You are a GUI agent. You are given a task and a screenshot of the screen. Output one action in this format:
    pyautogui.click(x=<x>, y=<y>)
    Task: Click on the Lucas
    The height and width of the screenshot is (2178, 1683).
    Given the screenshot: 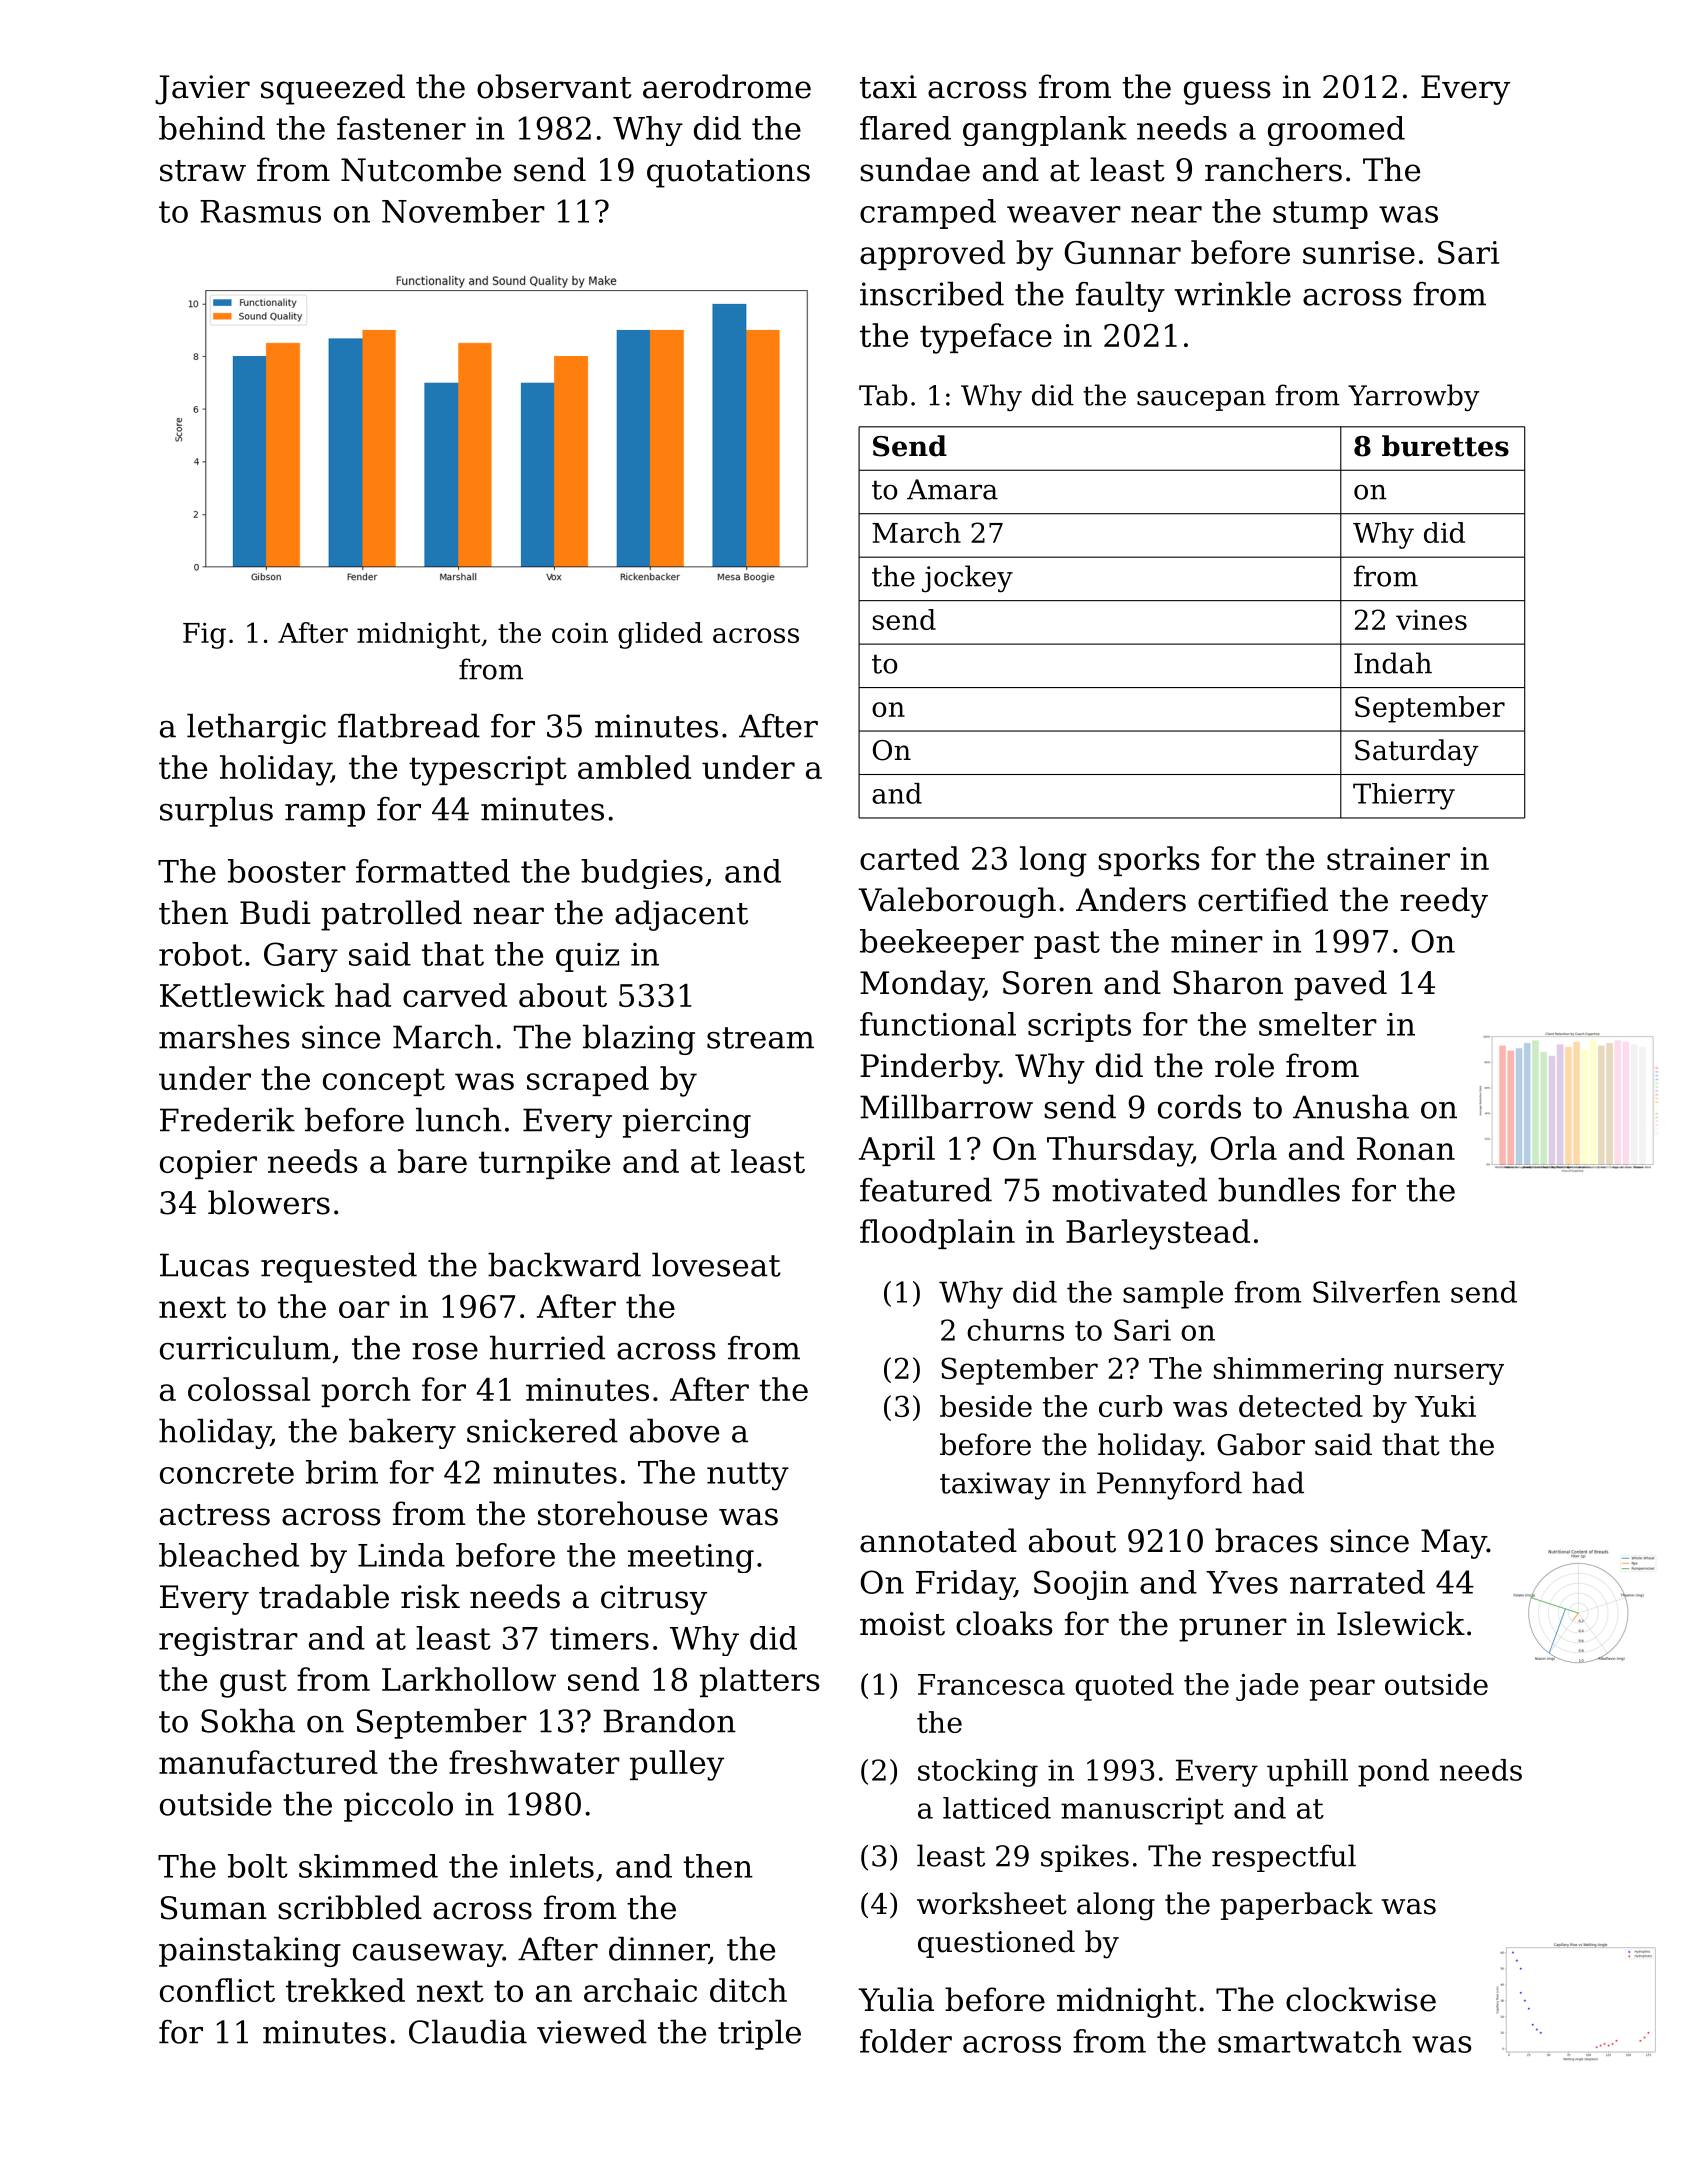 What is the action you would take?
    pyautogui.click(x=204, y=1265)
